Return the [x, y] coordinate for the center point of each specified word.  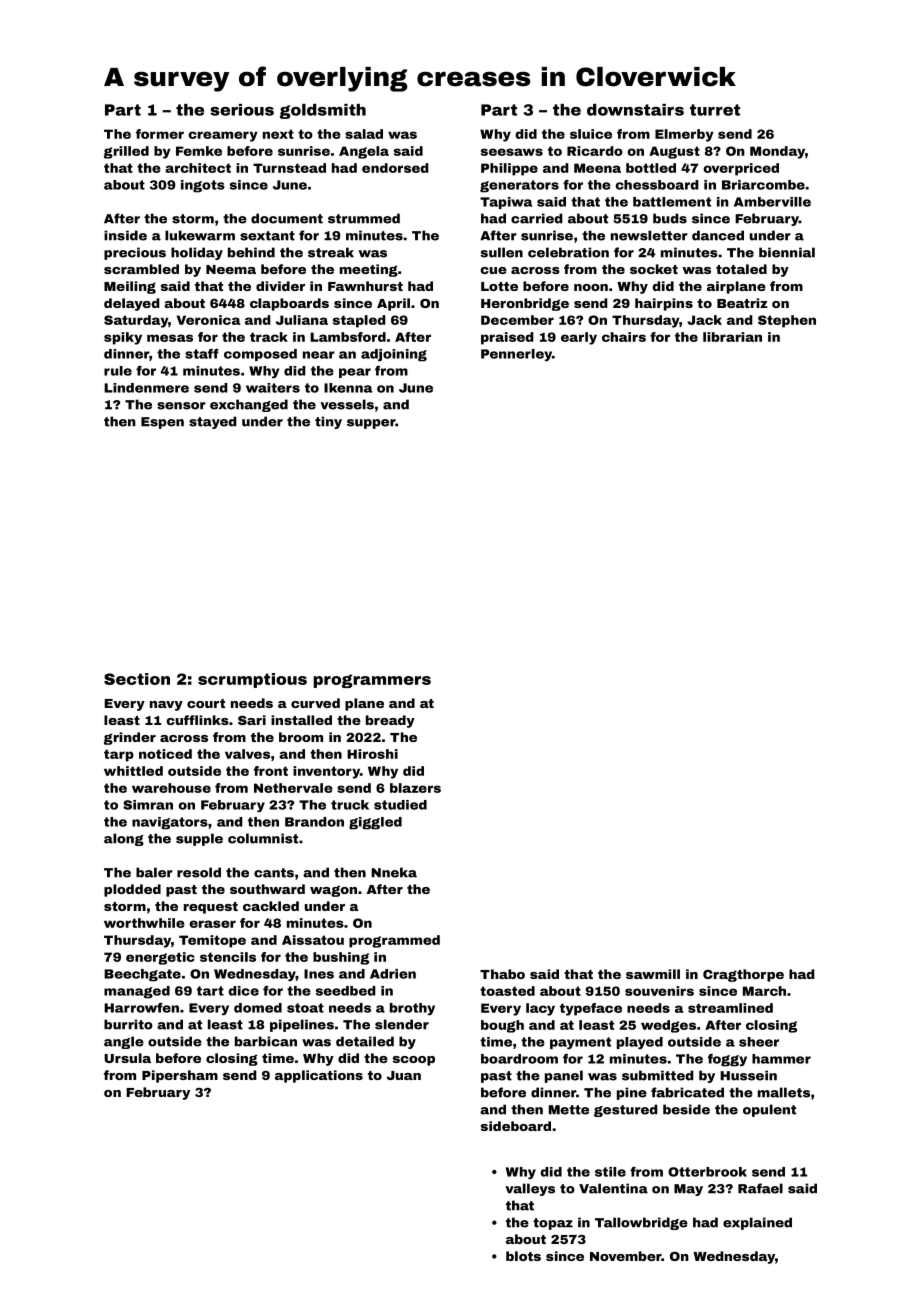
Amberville [772, 202]
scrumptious [252, 680]
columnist [263, 838]
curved [315, 703]
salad [364, 134]
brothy [412, 1009]
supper [371, 424]
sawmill [653, 974]
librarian [732, 337]
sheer [759, 1042]
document [287, 218]
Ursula [127, 1058]
